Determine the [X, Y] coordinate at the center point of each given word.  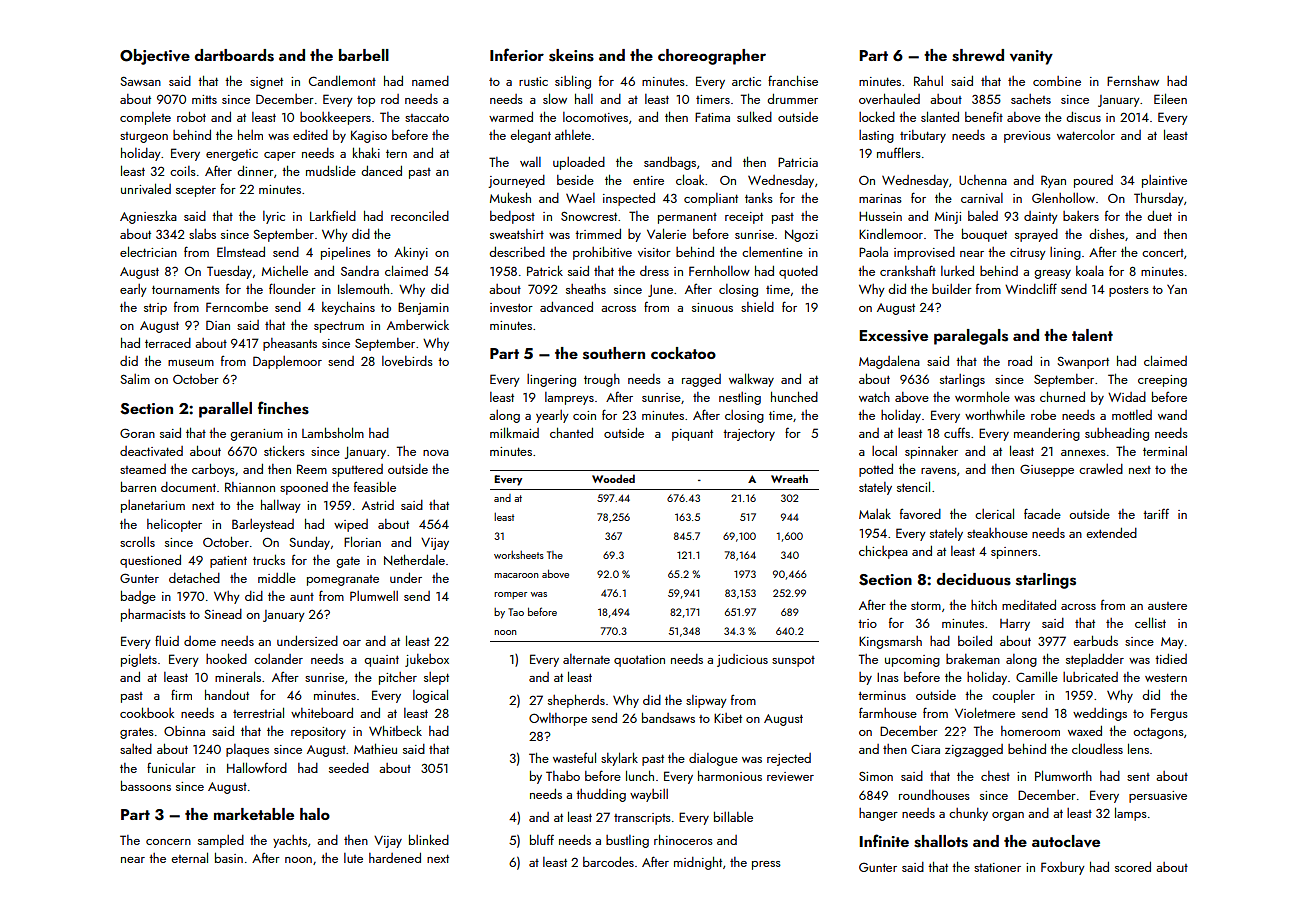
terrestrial [258, 712]
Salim [135, 379]
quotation [639, 661]
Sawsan [140, 81]
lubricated [1090, 677]
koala [1090, 271]
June [660, 291]
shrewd [978, 55]
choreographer [712, 57]
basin [229, 858]
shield [757, 307]
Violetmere [985, 712]
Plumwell [374, 596]
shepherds [576, 701]
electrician [148, 251]
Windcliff [1031, 288]
